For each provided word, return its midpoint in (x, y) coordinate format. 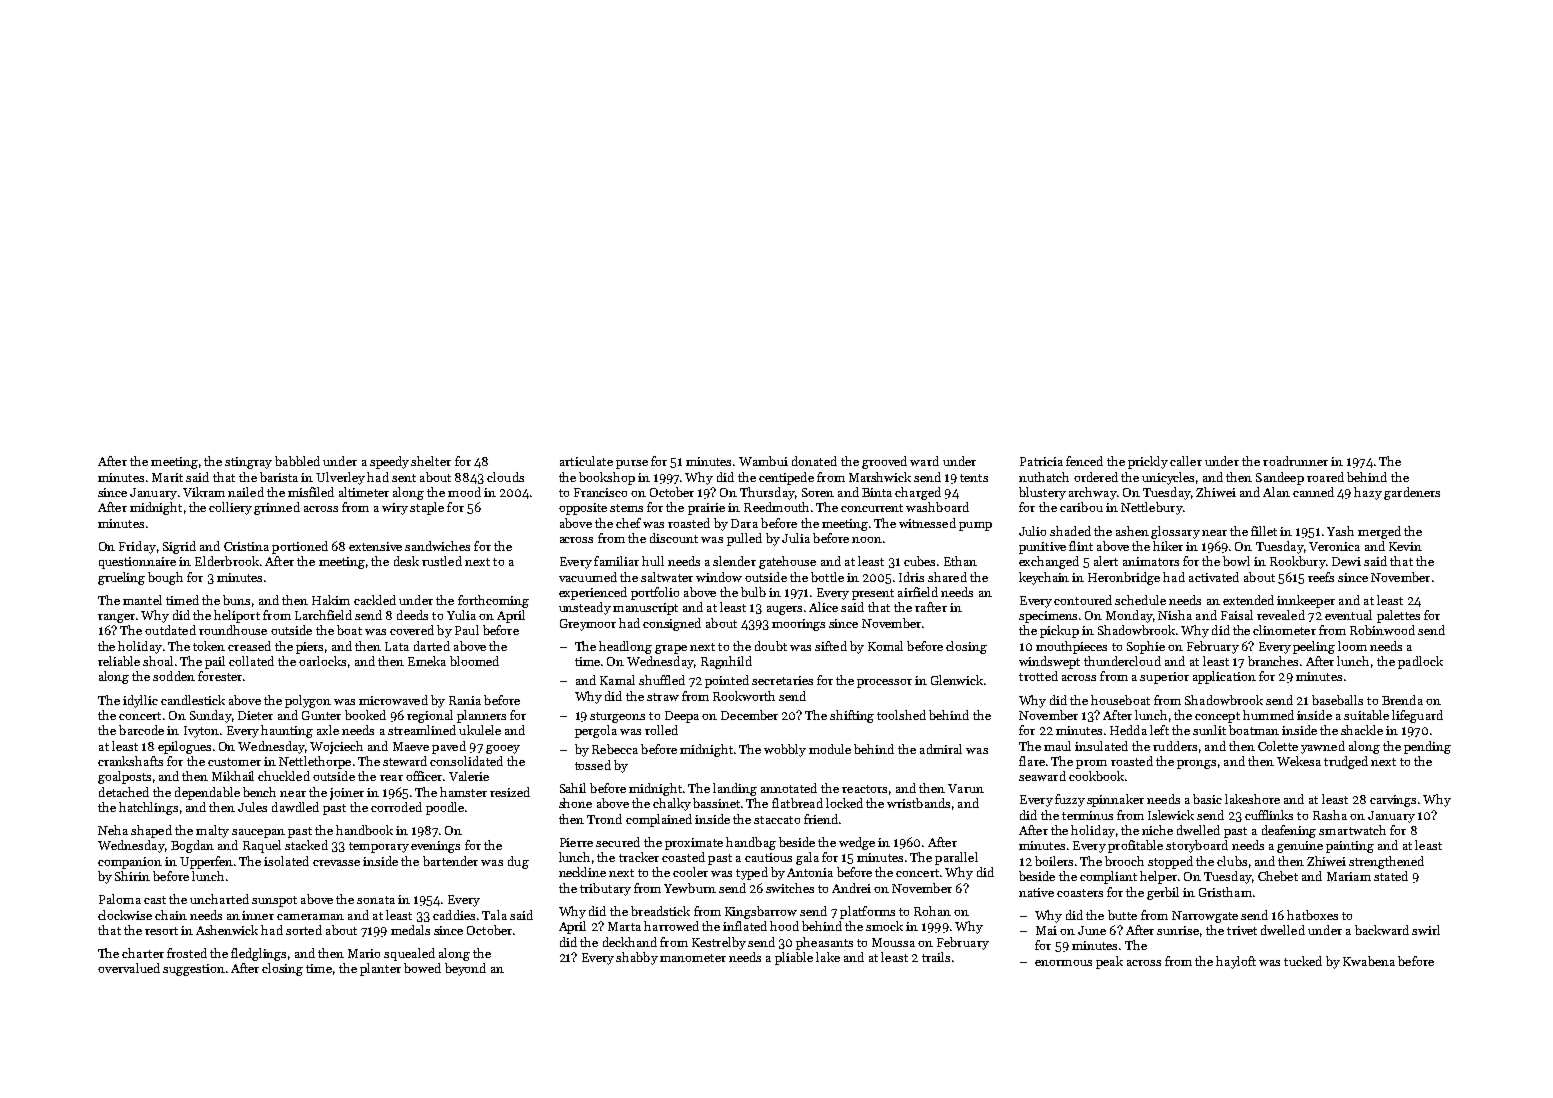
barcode (141, 730)
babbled (297, 461)
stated (1391, 876)
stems (626, 508)
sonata (376, 900)
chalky (672, 804)
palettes (1398, 616)
